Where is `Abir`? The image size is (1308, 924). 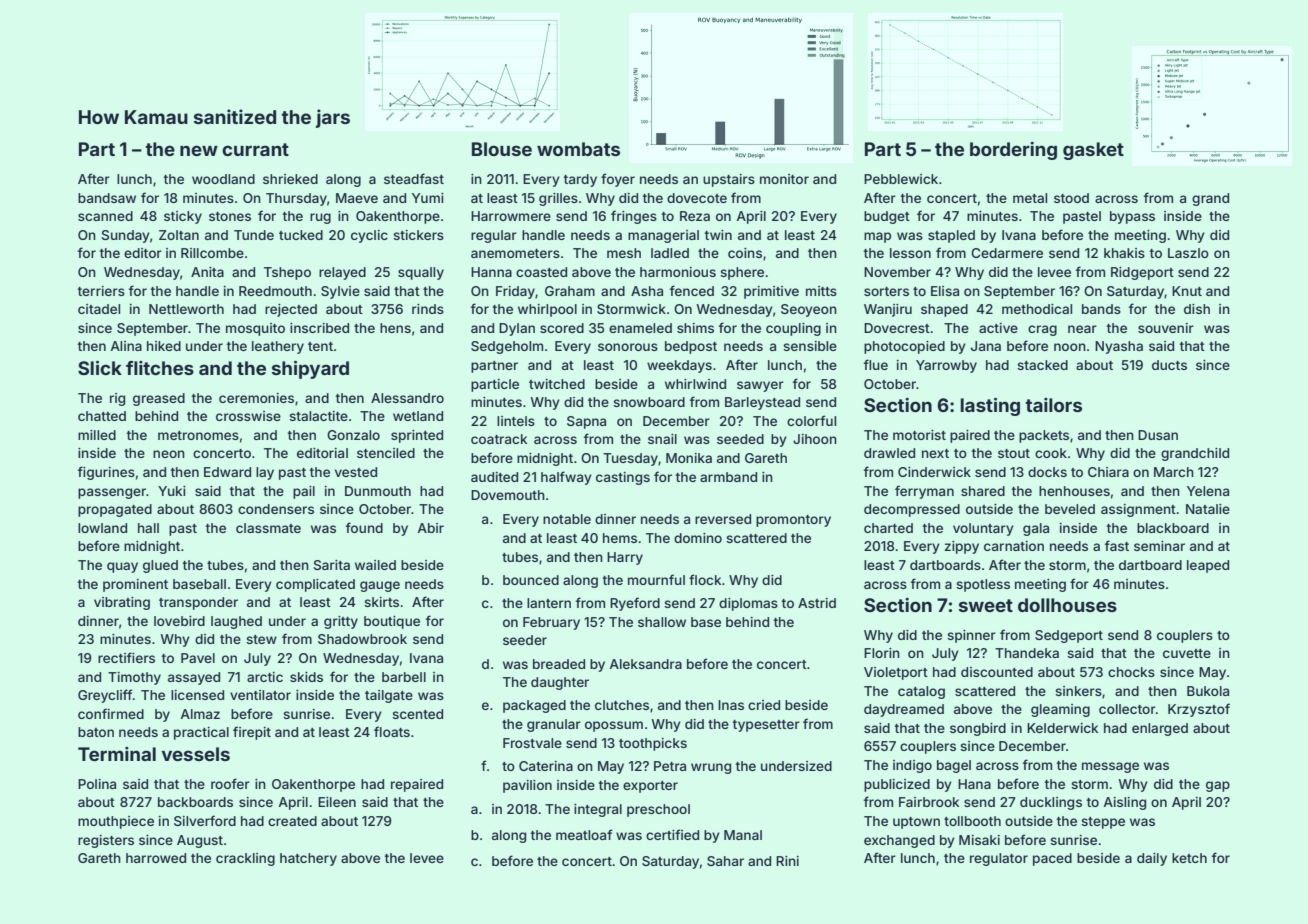
Abir is located at coordinates (431, 528).
